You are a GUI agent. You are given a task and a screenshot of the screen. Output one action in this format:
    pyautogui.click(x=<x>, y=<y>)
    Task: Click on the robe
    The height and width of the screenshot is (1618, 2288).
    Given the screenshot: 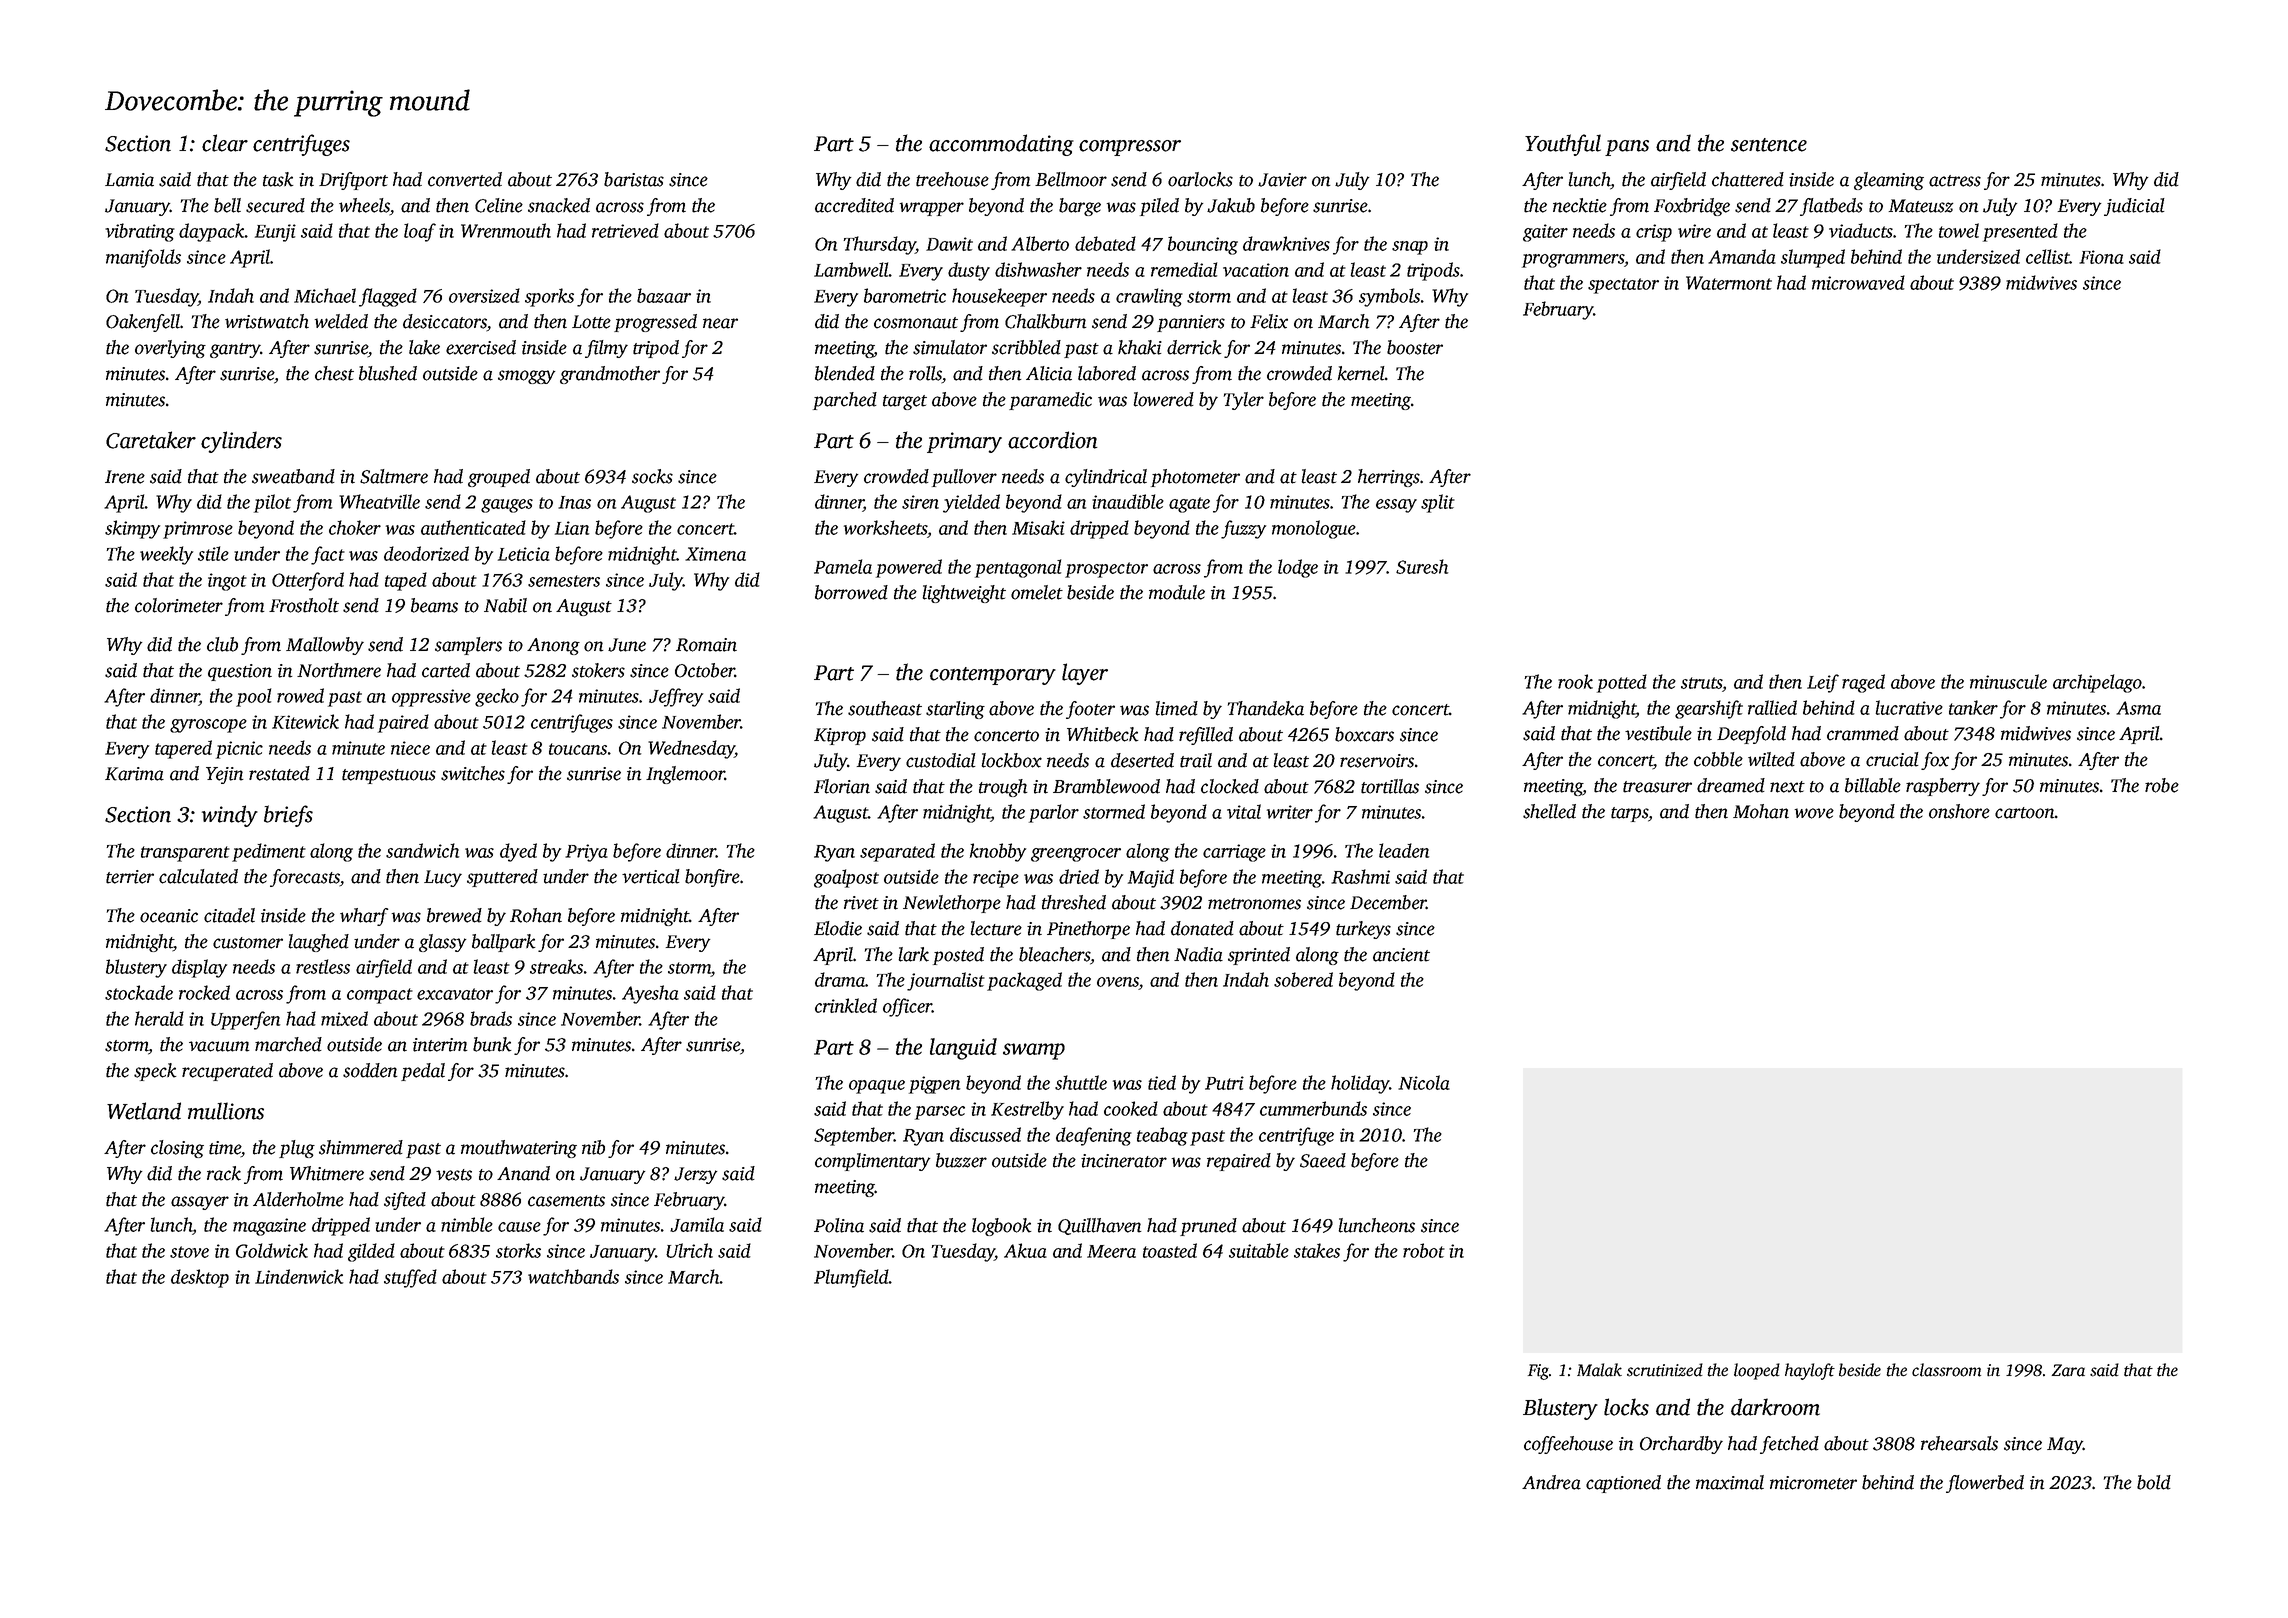 What is the action you would take?
    pyautogui.click(x=2162, y=785)
